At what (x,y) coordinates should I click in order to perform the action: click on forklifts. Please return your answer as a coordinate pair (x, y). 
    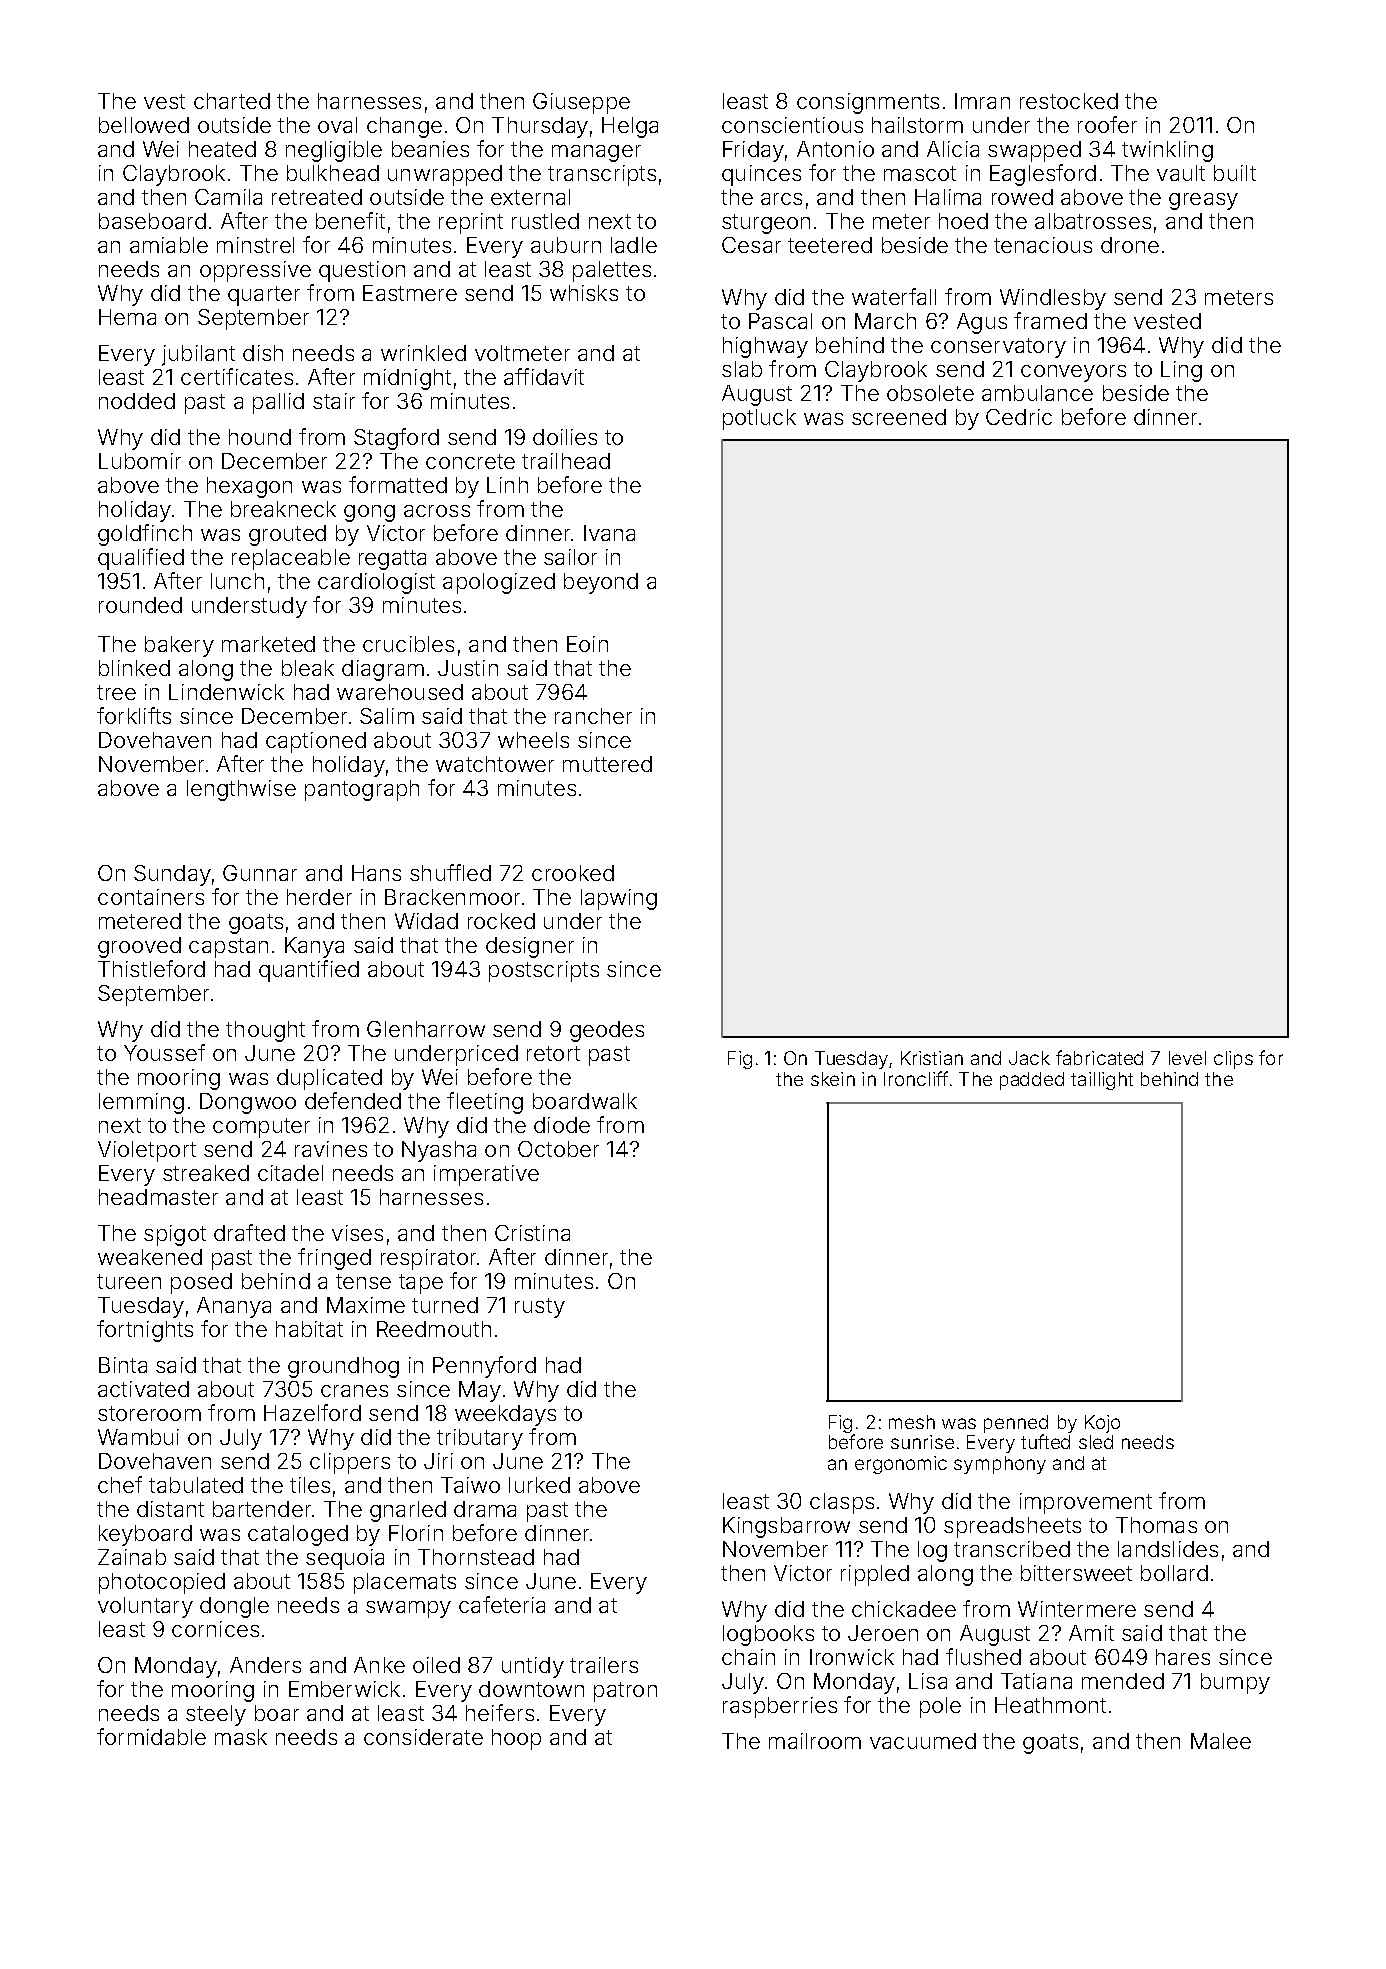
    Looking at the image, I should click on (134, 715).
